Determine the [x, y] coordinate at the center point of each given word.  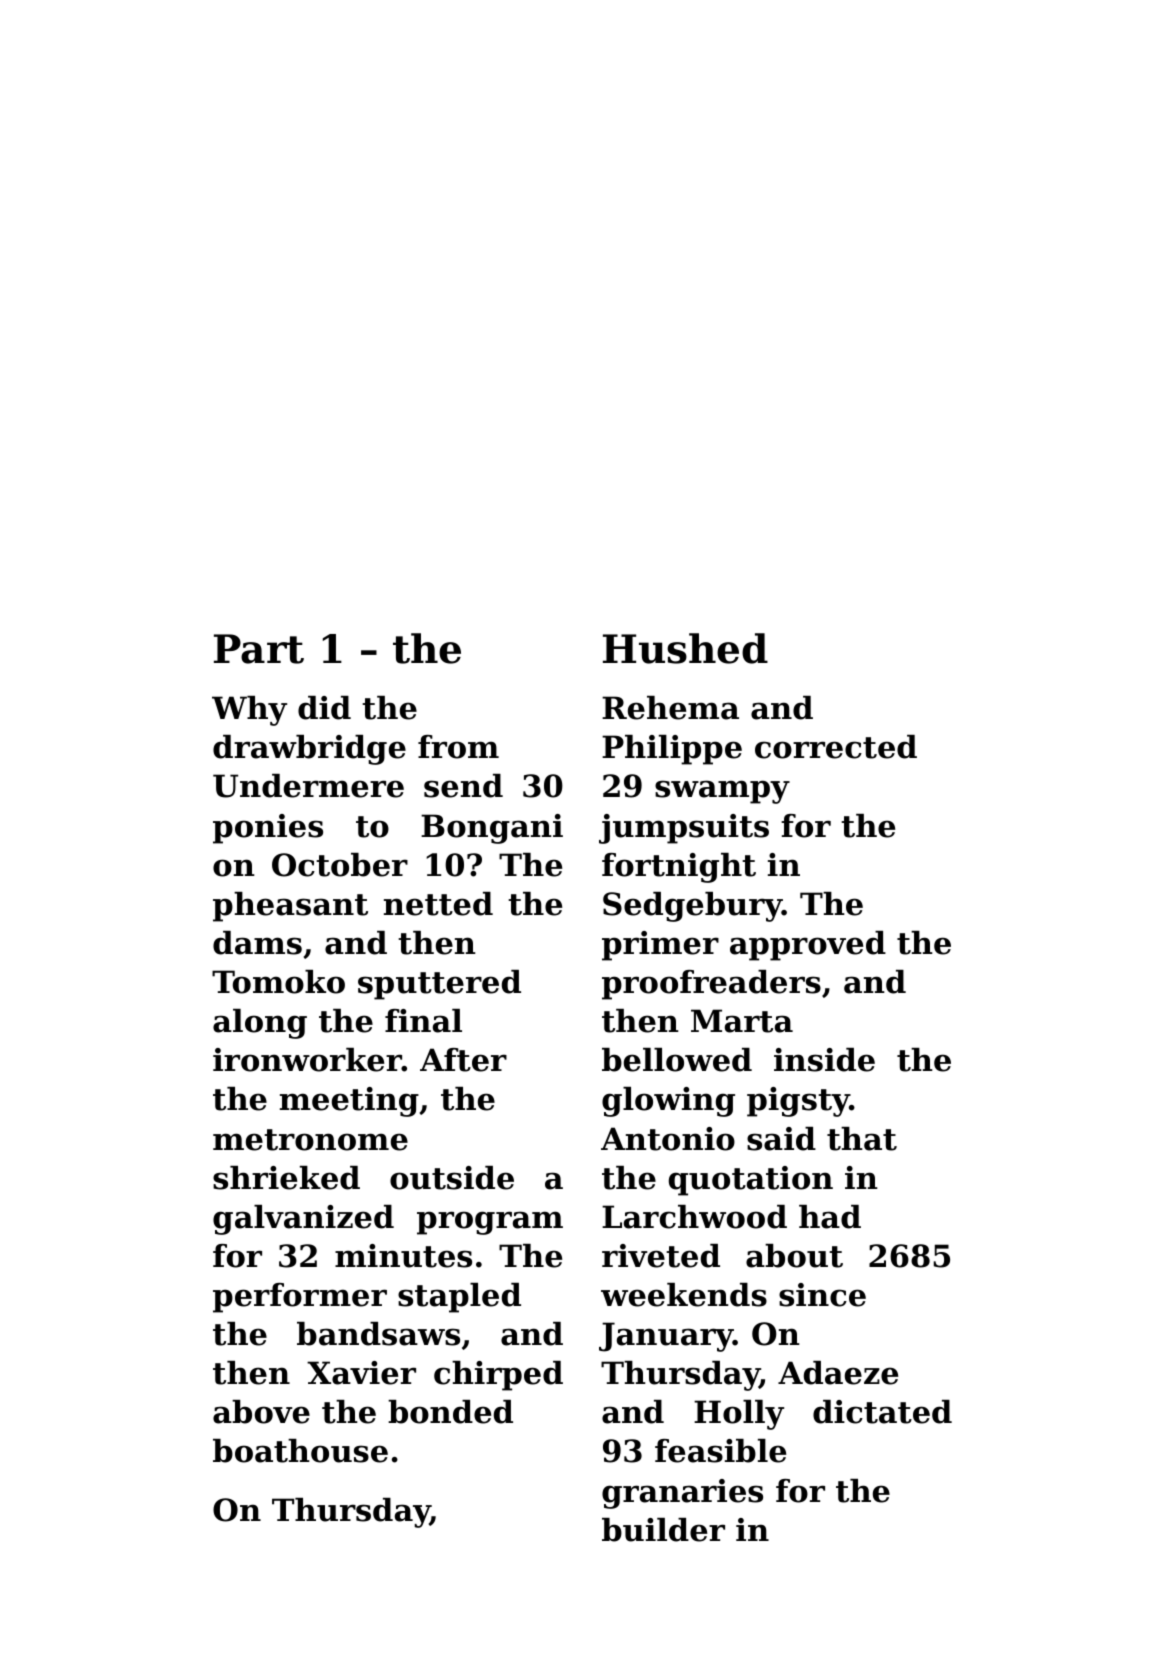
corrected [836, 747]
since [822, 1295]
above [261, 1412]
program [490, 1223]
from [458, 747]
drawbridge [309, 750]
